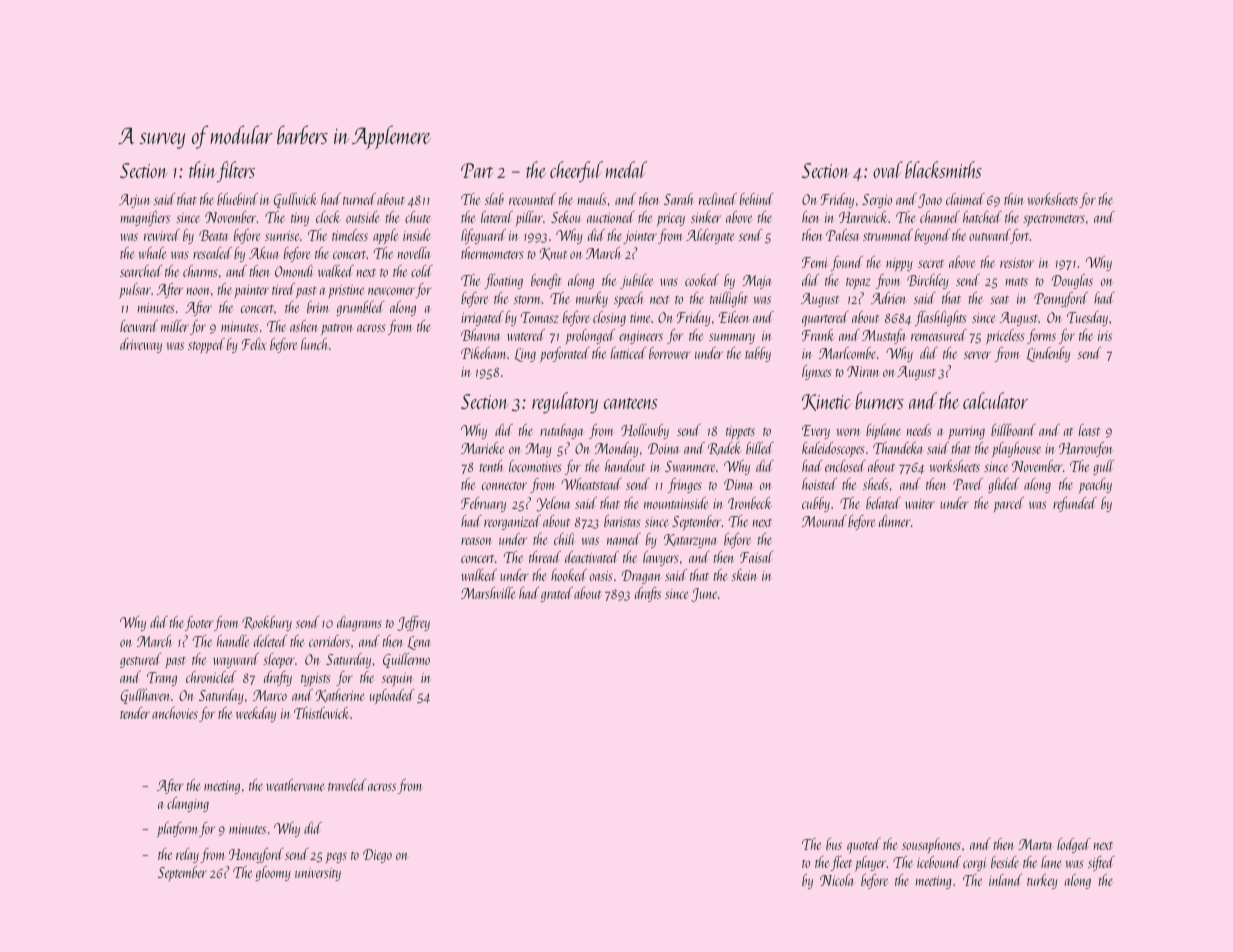  What do you see at coordinates (704, 595) in the screenshot?
I see `June` at bounding box center [704, 595].
